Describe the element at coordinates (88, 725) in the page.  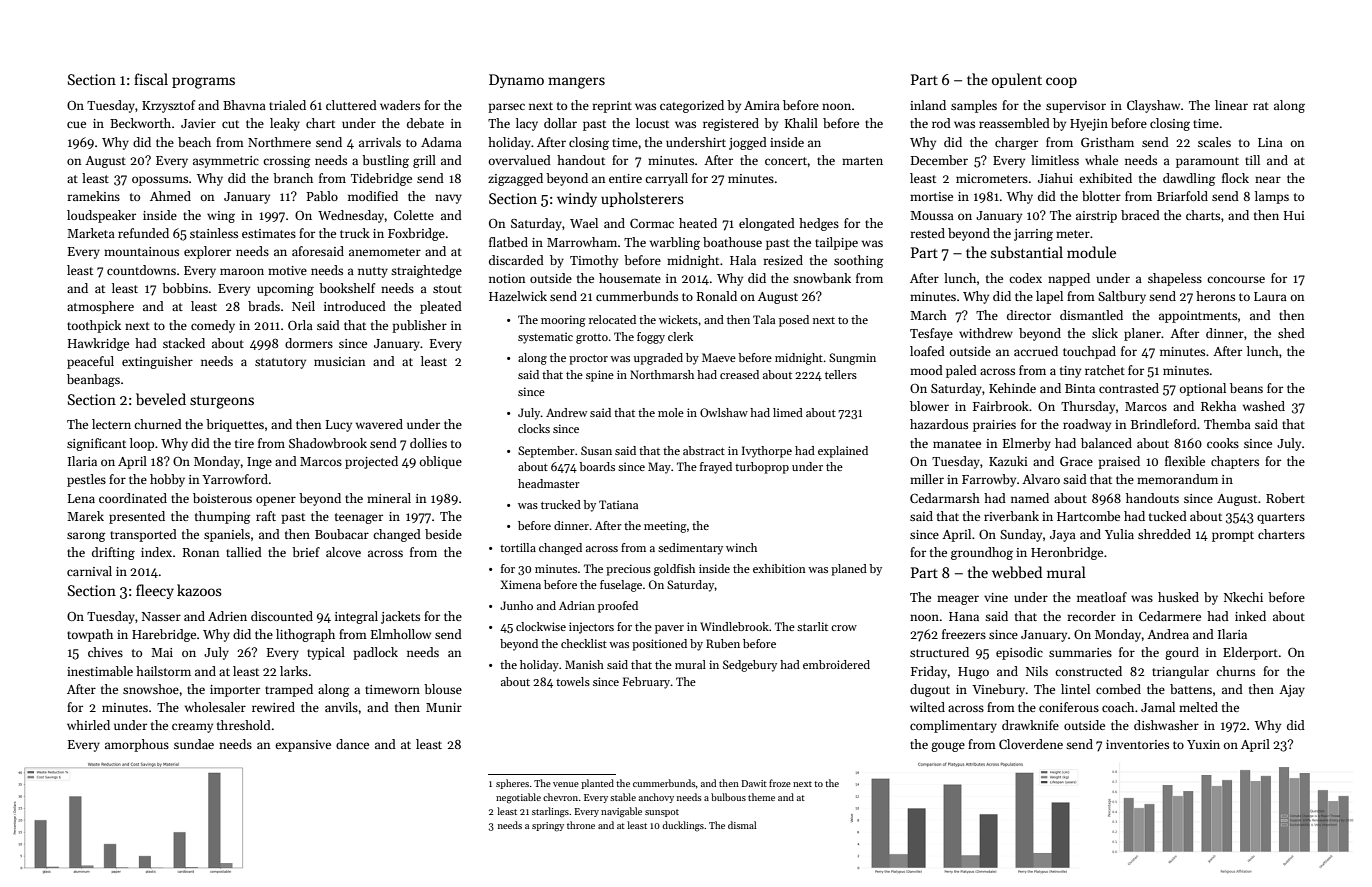
I see `whirled` at that location.
